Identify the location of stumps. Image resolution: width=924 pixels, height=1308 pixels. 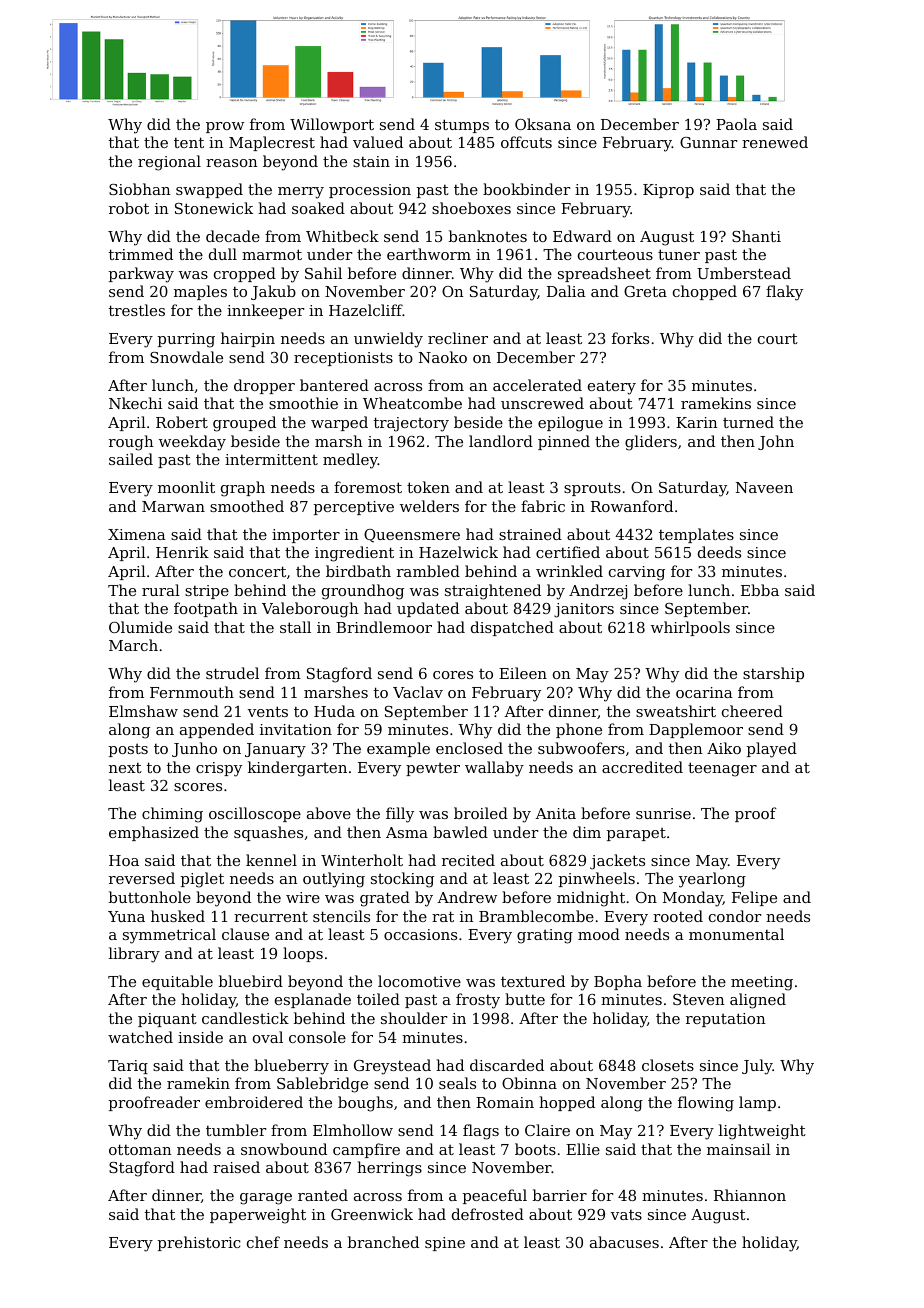
(462, 126).
